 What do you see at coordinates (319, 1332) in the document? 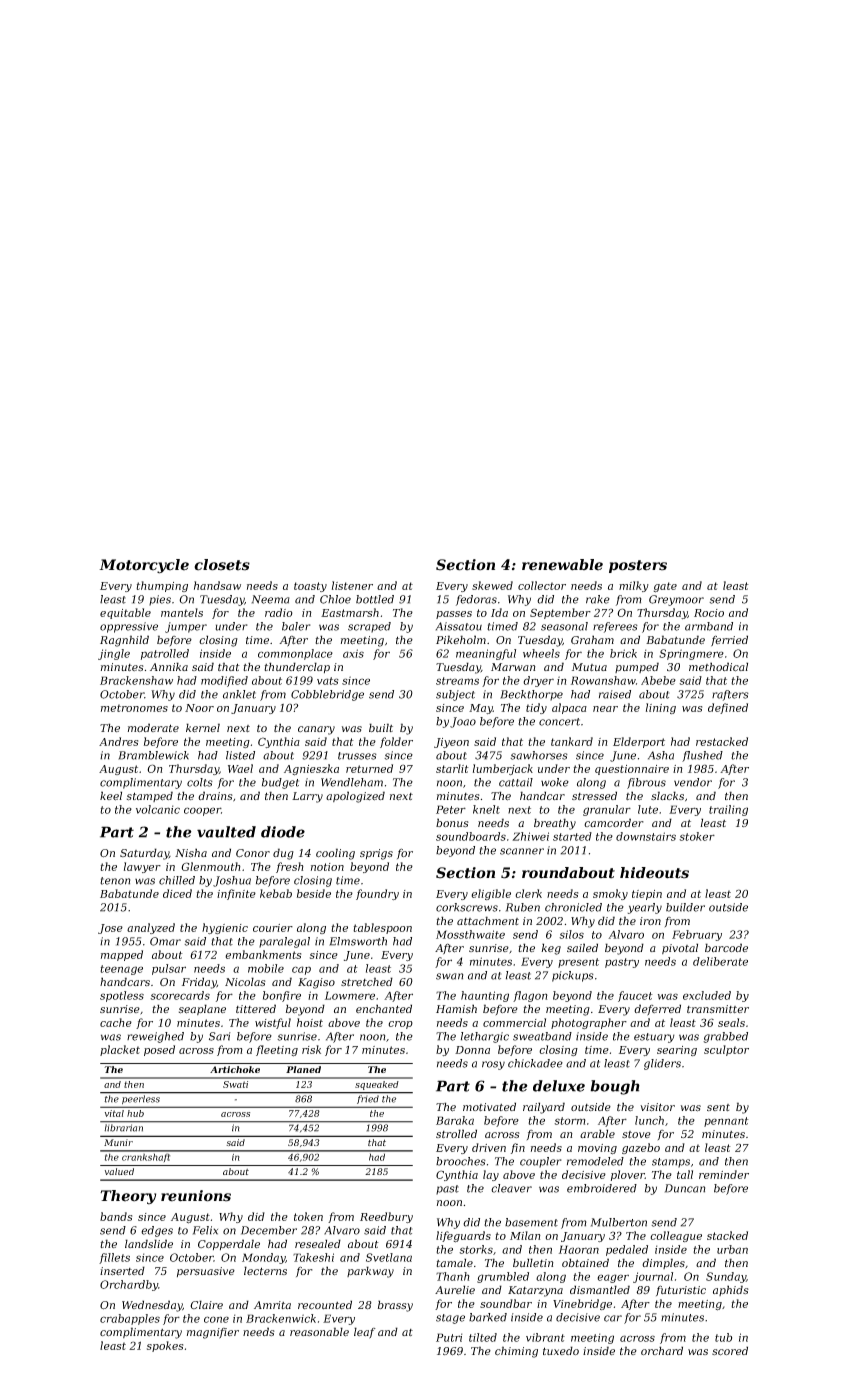
I see `reasonable` at bounding box center [319, 1332].
